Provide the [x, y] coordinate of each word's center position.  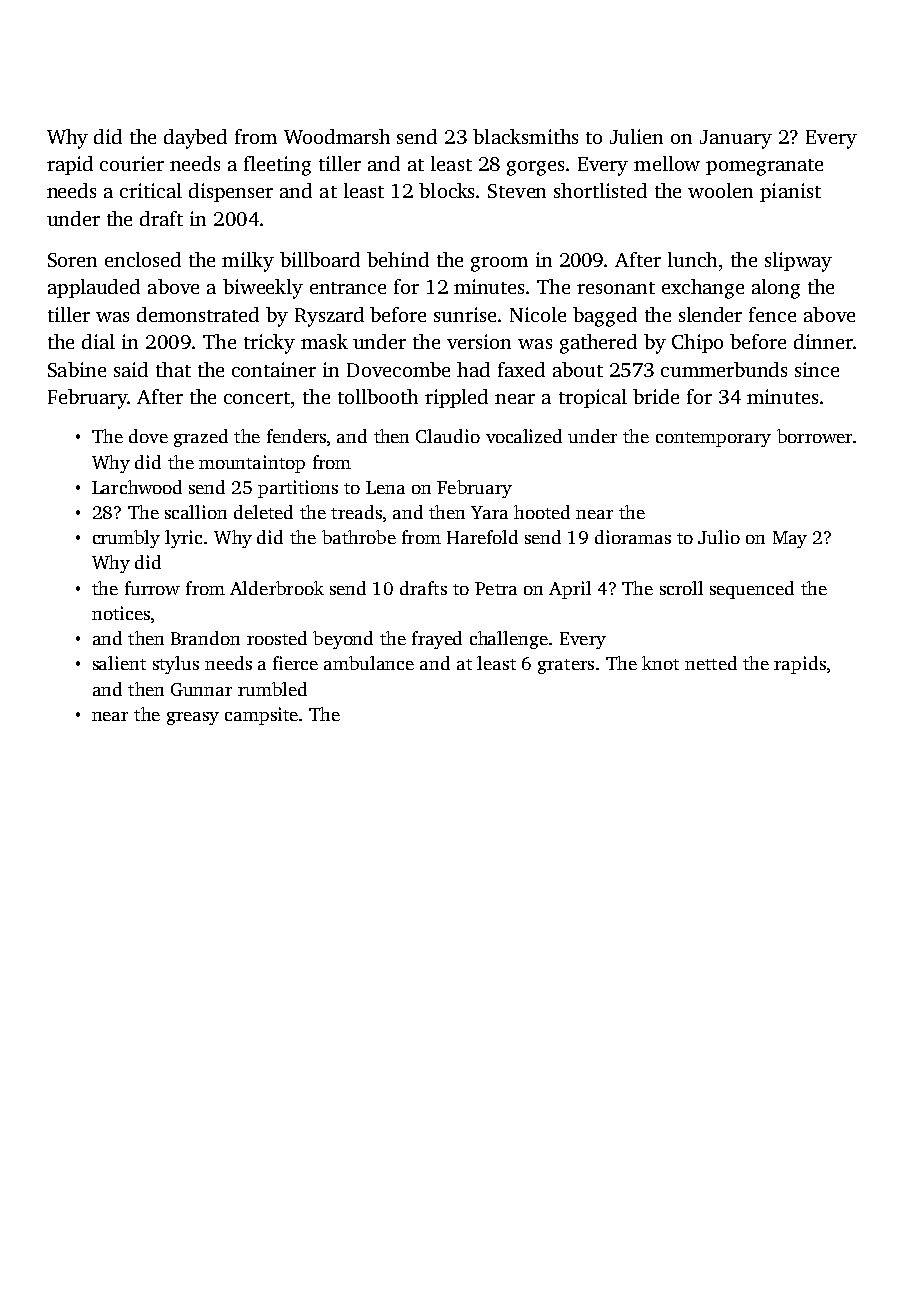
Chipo [697, 343]
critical [151, 190]
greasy [193, 718]
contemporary [713, 439]
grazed [201, 438]
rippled [456, 398]
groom [499, 264]
